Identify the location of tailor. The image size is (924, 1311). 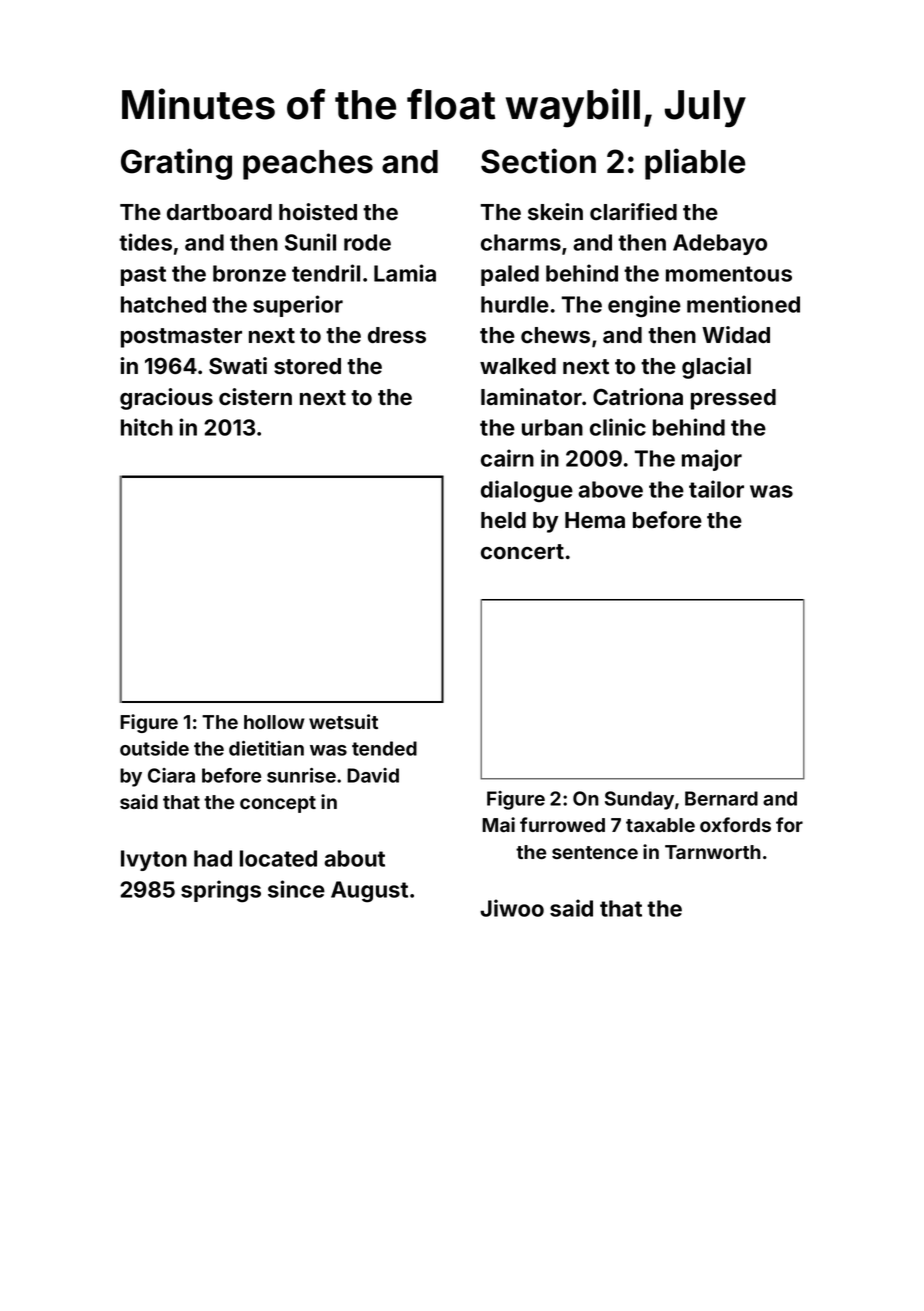
(716, 489).
